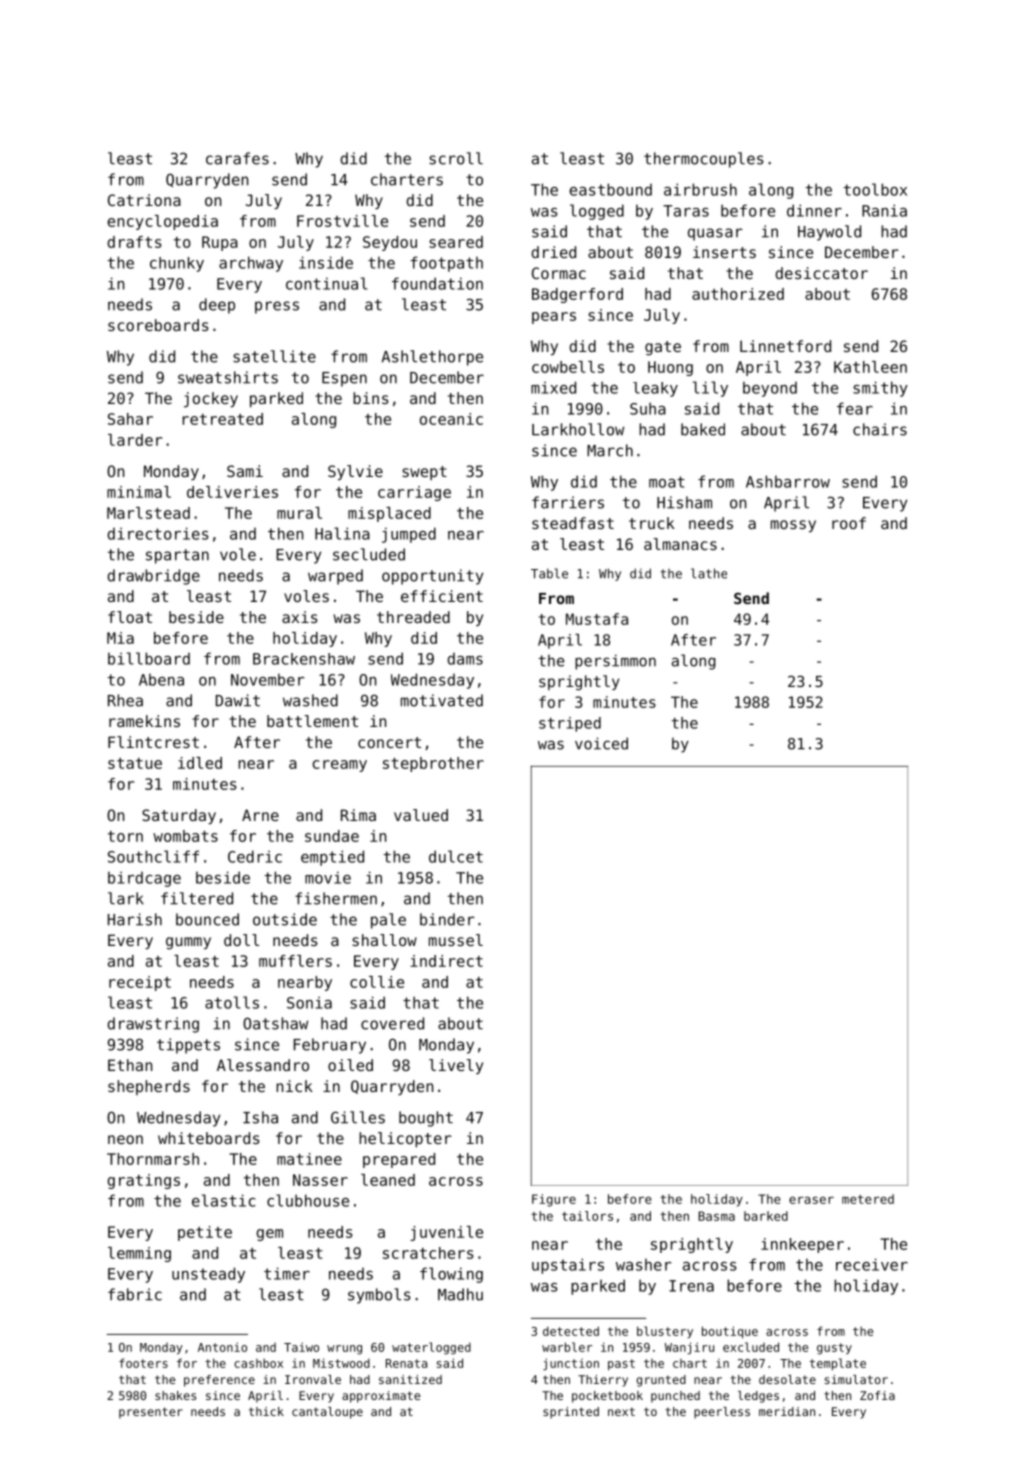 This screenshot has width=1015, height=1470. What do you see at coordinates (610, 450) in the screenshot?
I see `March` at bounding box center [610, 450].
